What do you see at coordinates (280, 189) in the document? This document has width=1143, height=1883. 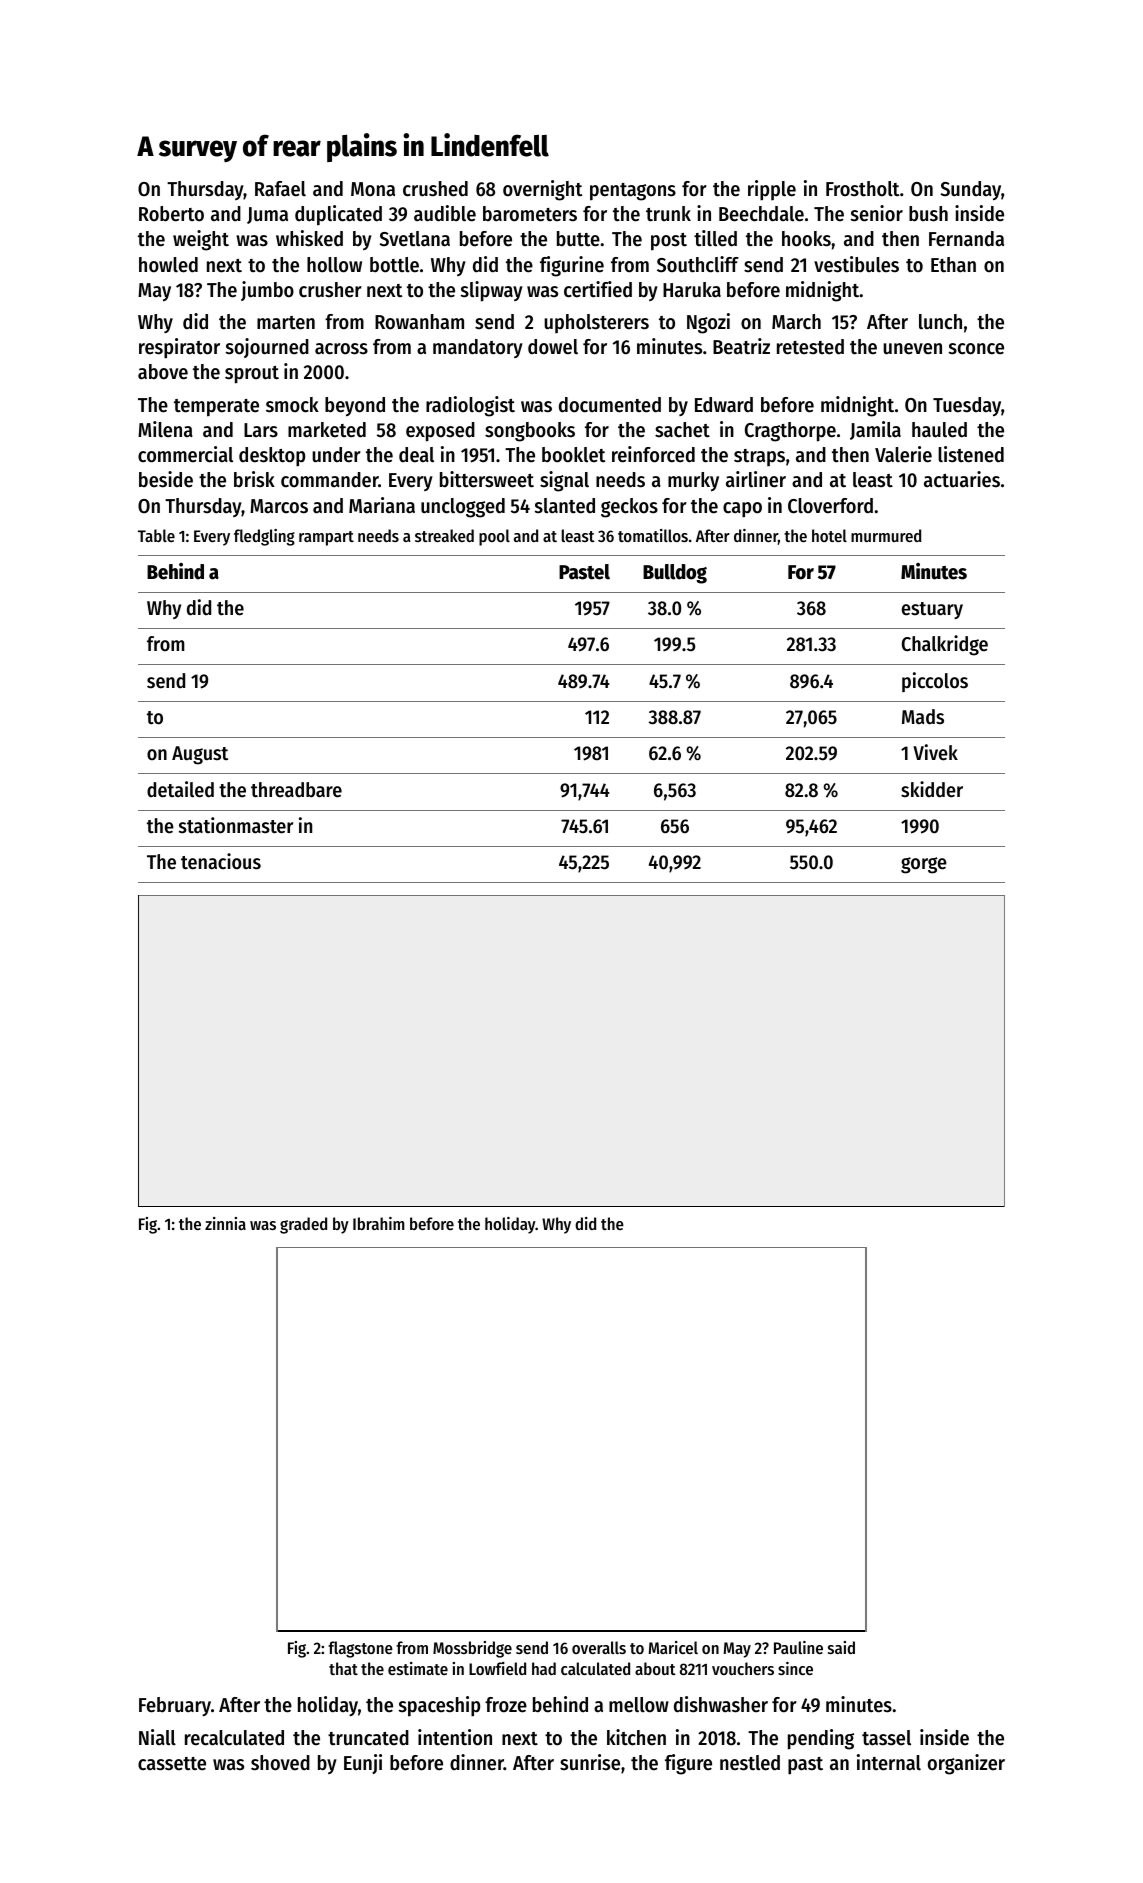 I see `Rafael` at bounding box center [280, 189].
